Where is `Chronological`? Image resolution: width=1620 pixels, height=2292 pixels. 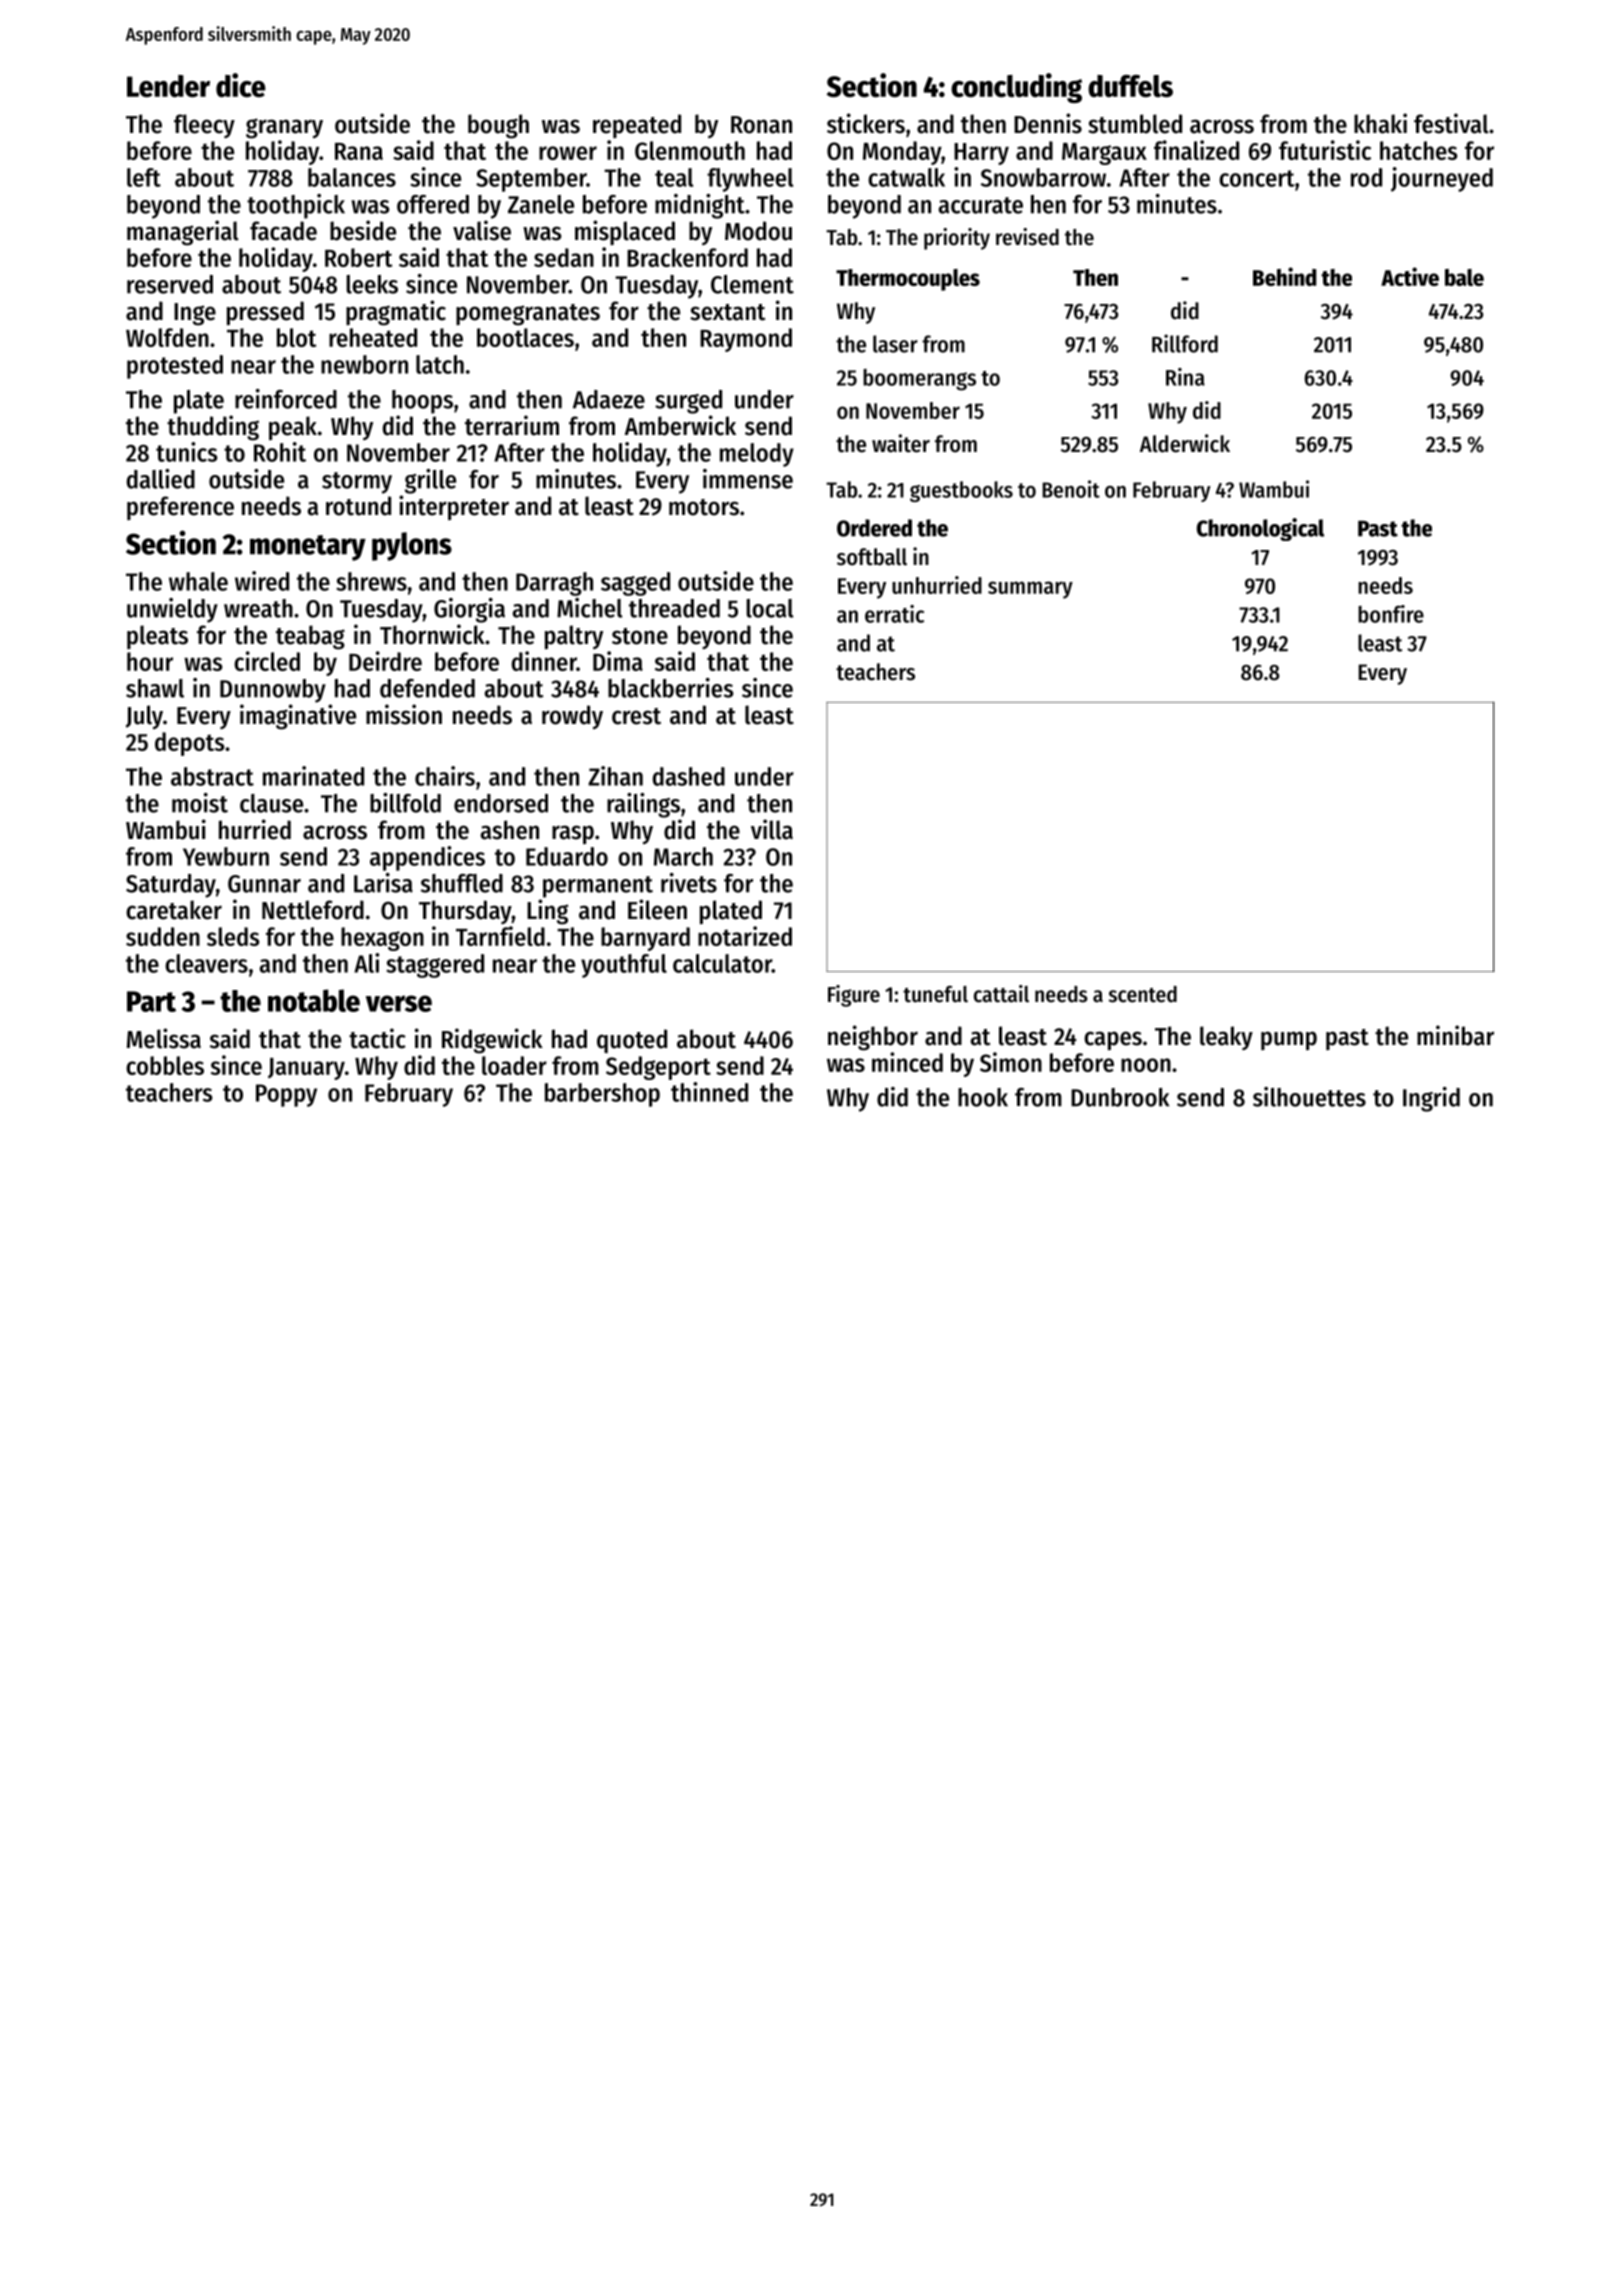 Chronological is located at coordinates (1260, 529).
